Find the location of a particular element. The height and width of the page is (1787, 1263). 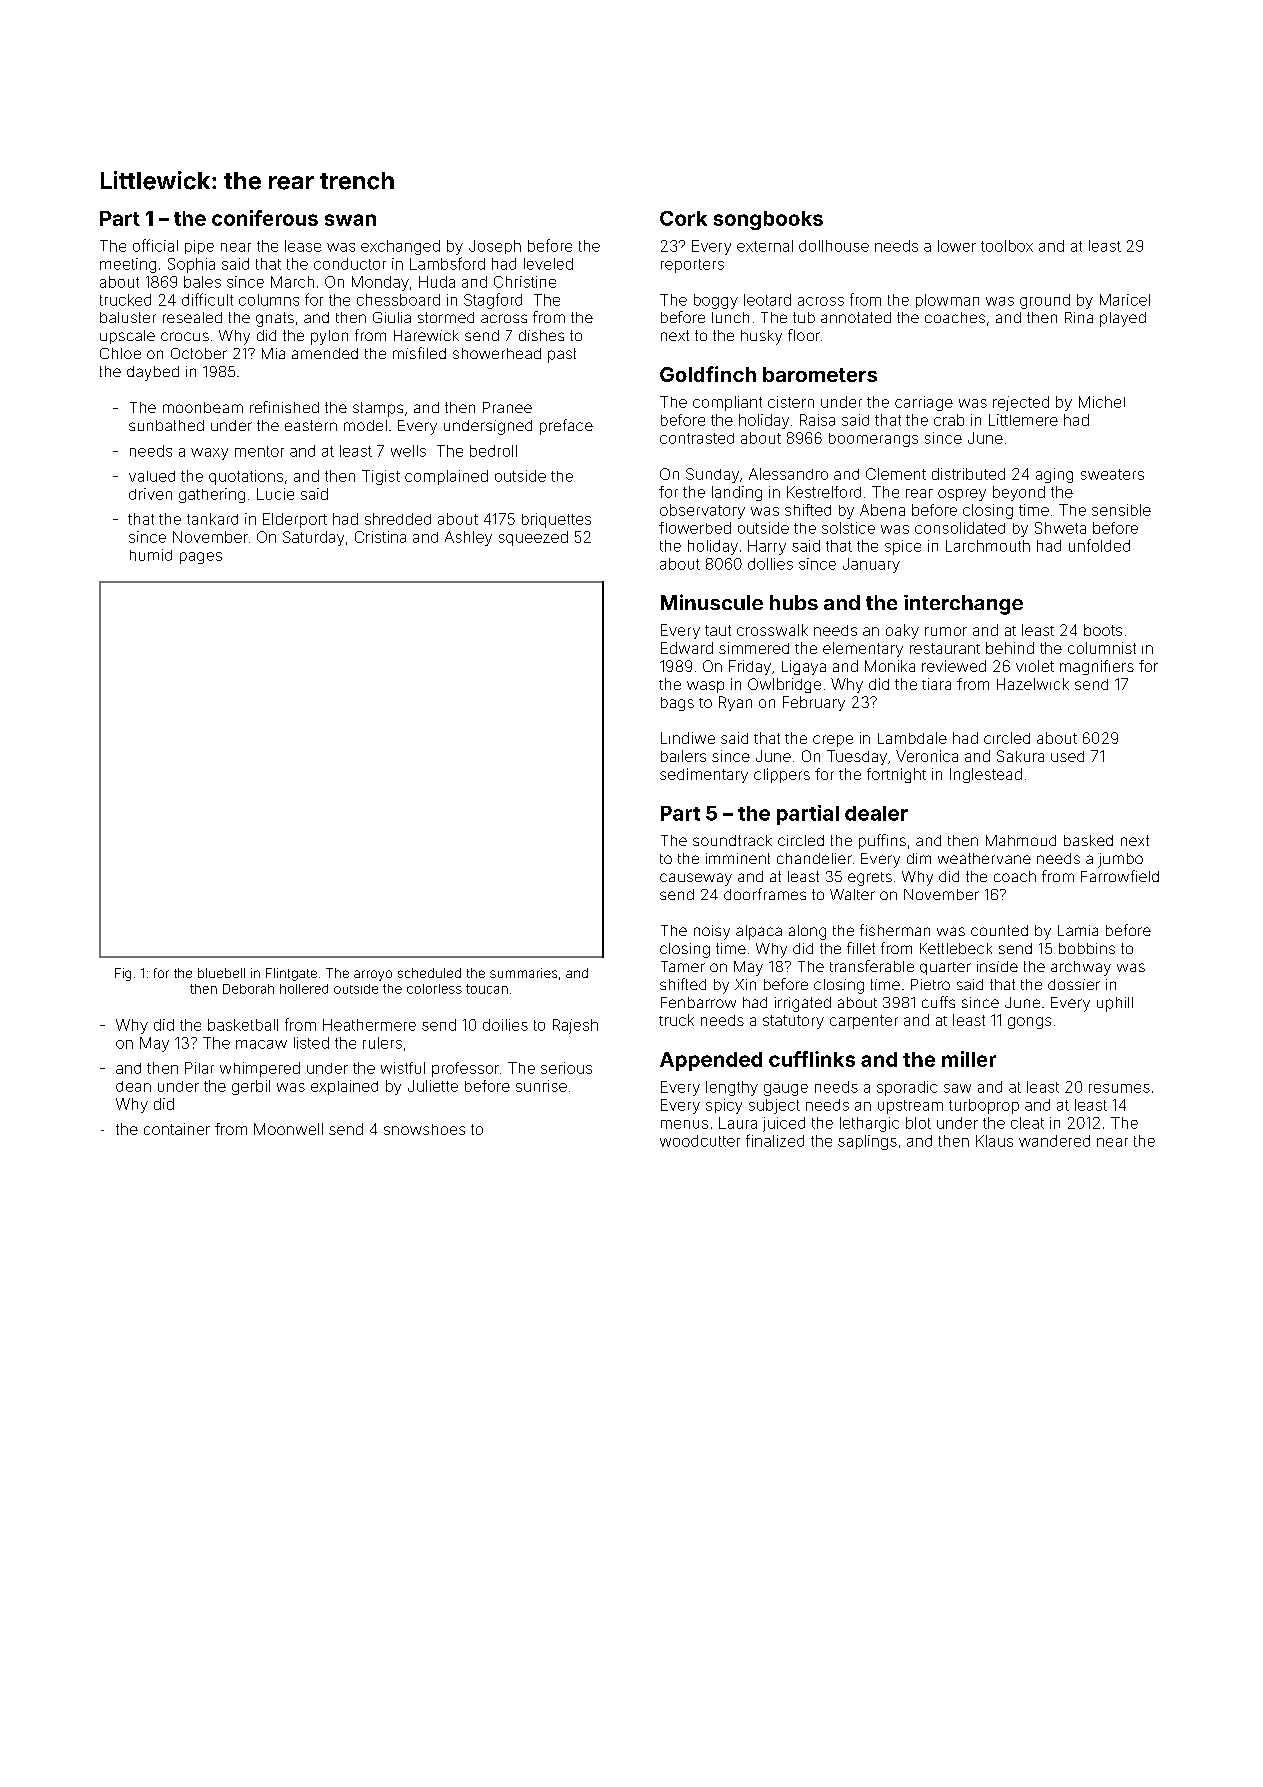

crab is located at coordinates (949, 420).
